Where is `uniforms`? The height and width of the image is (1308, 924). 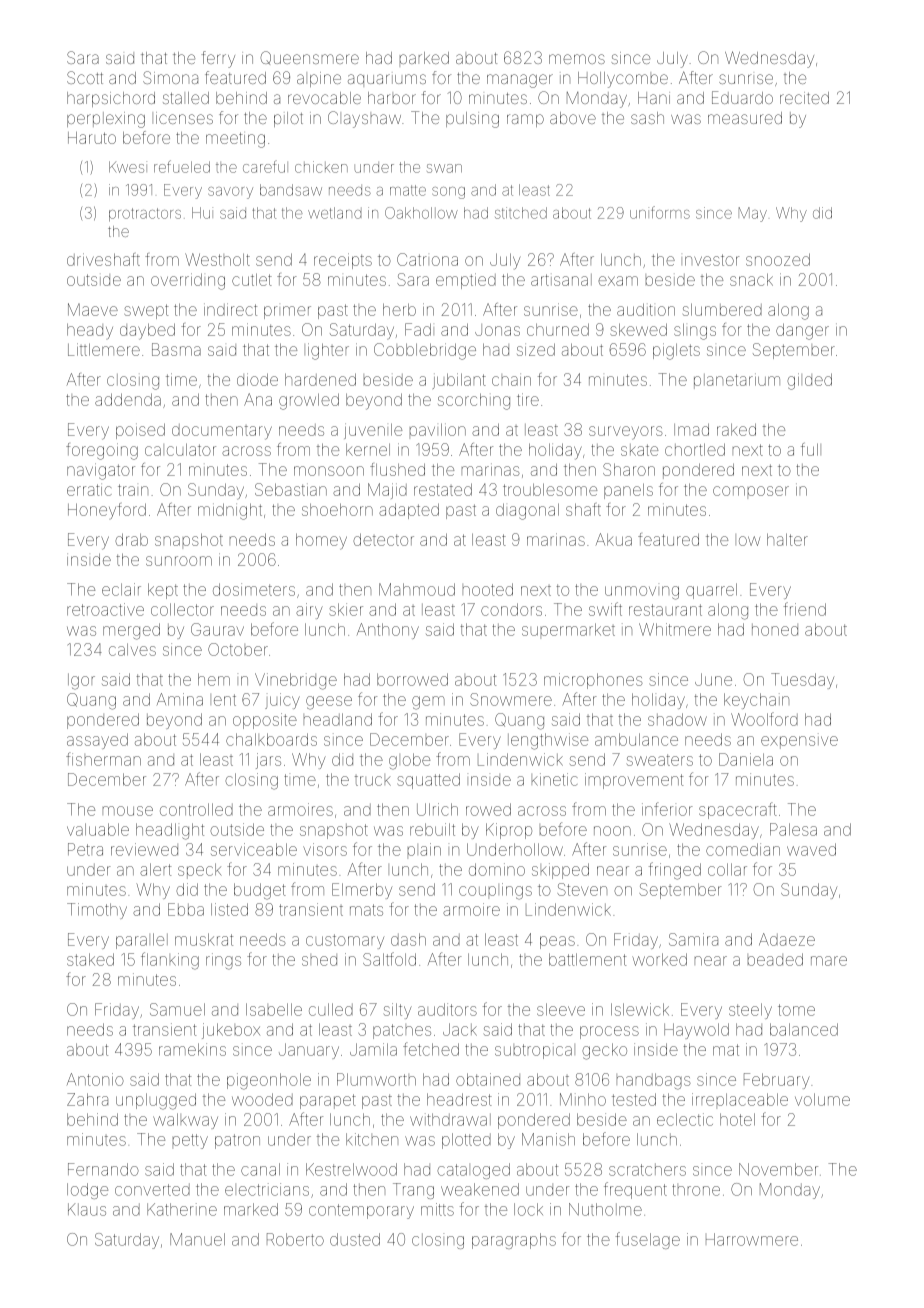 uniforms is located at coordinates (660, 212).
